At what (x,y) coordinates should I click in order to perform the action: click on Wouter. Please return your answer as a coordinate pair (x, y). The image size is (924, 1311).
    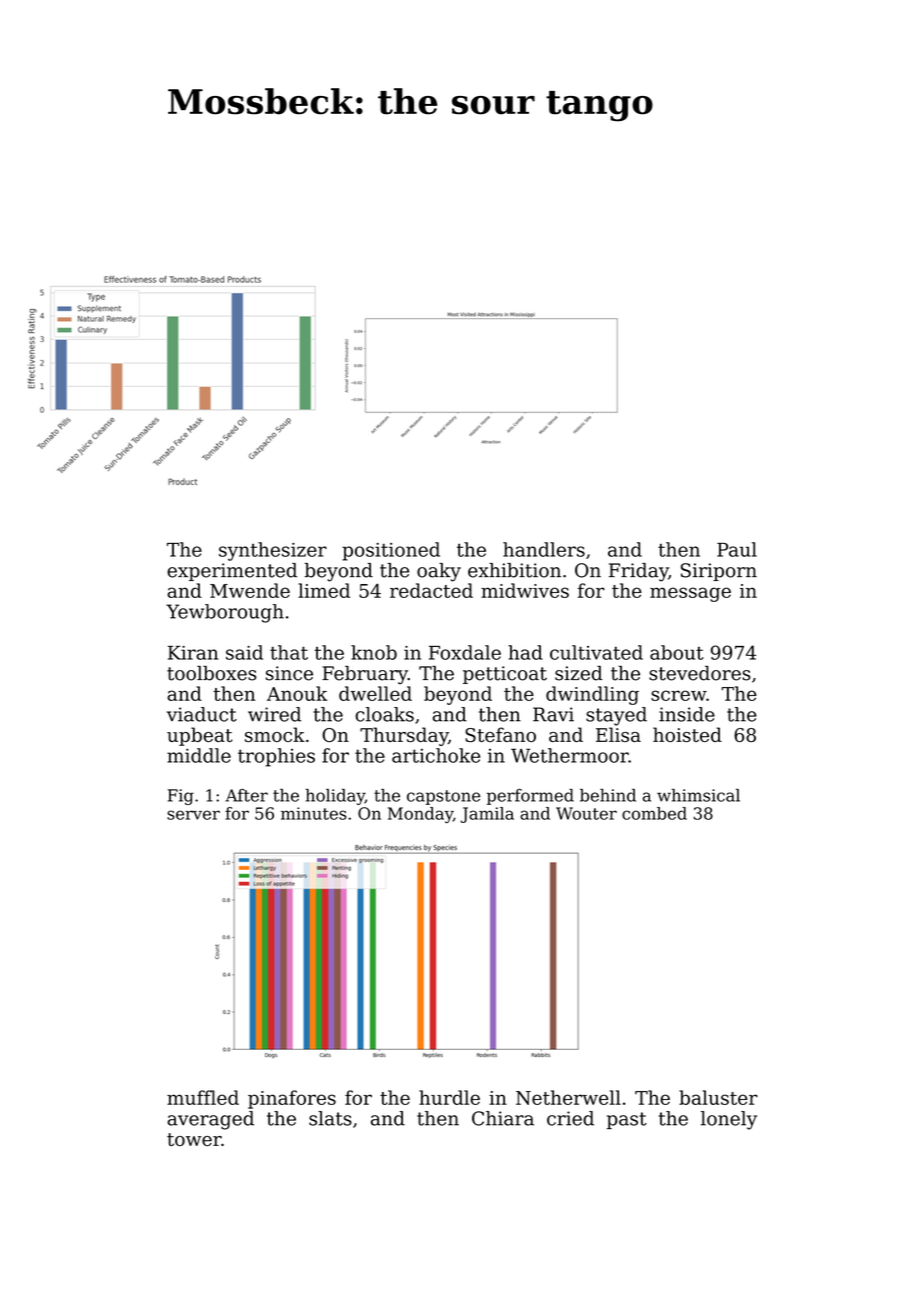
    Looking at the image, I should click on (586, 813).
